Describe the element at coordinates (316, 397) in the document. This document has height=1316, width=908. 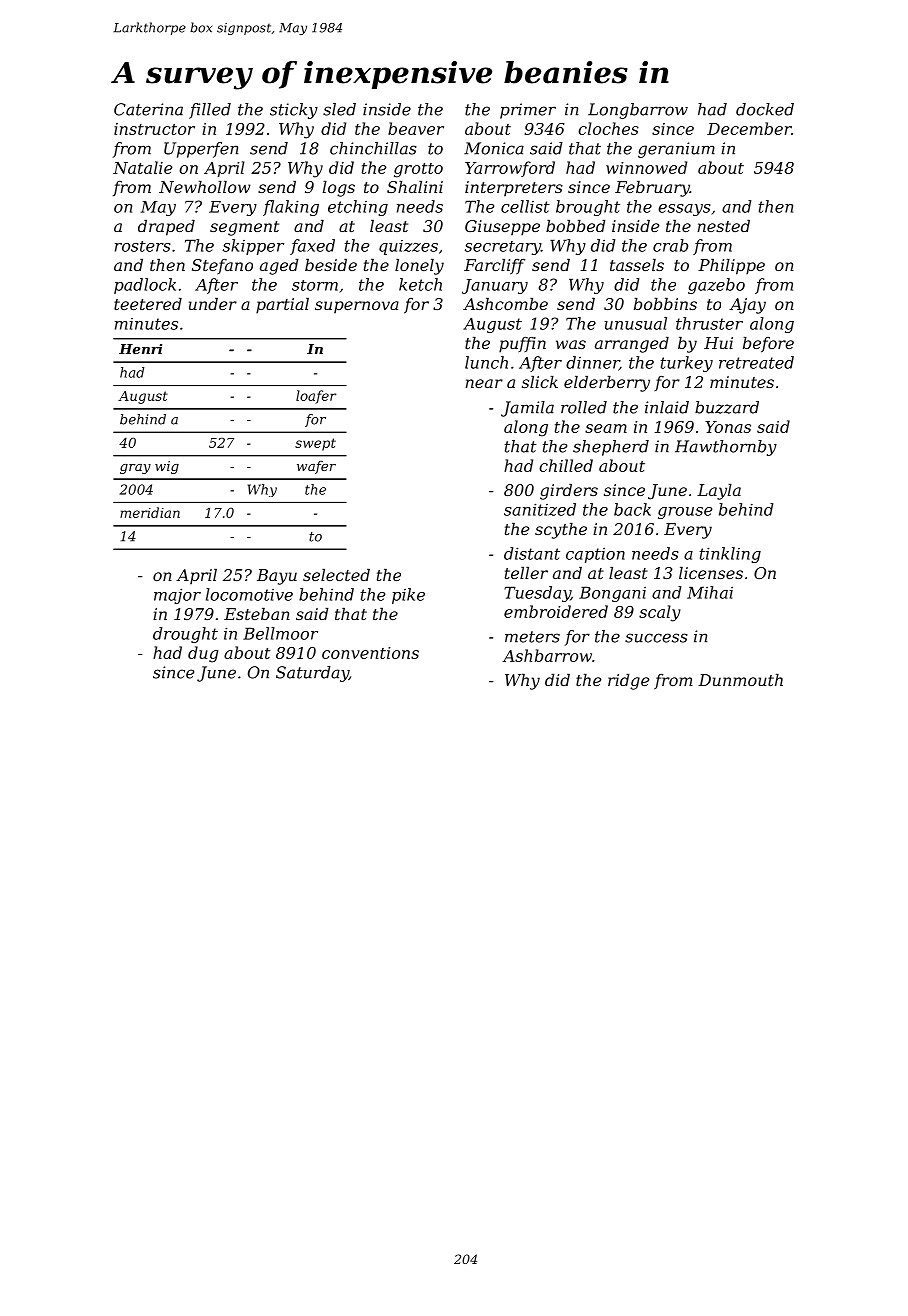
I see `loafer` at that location.
